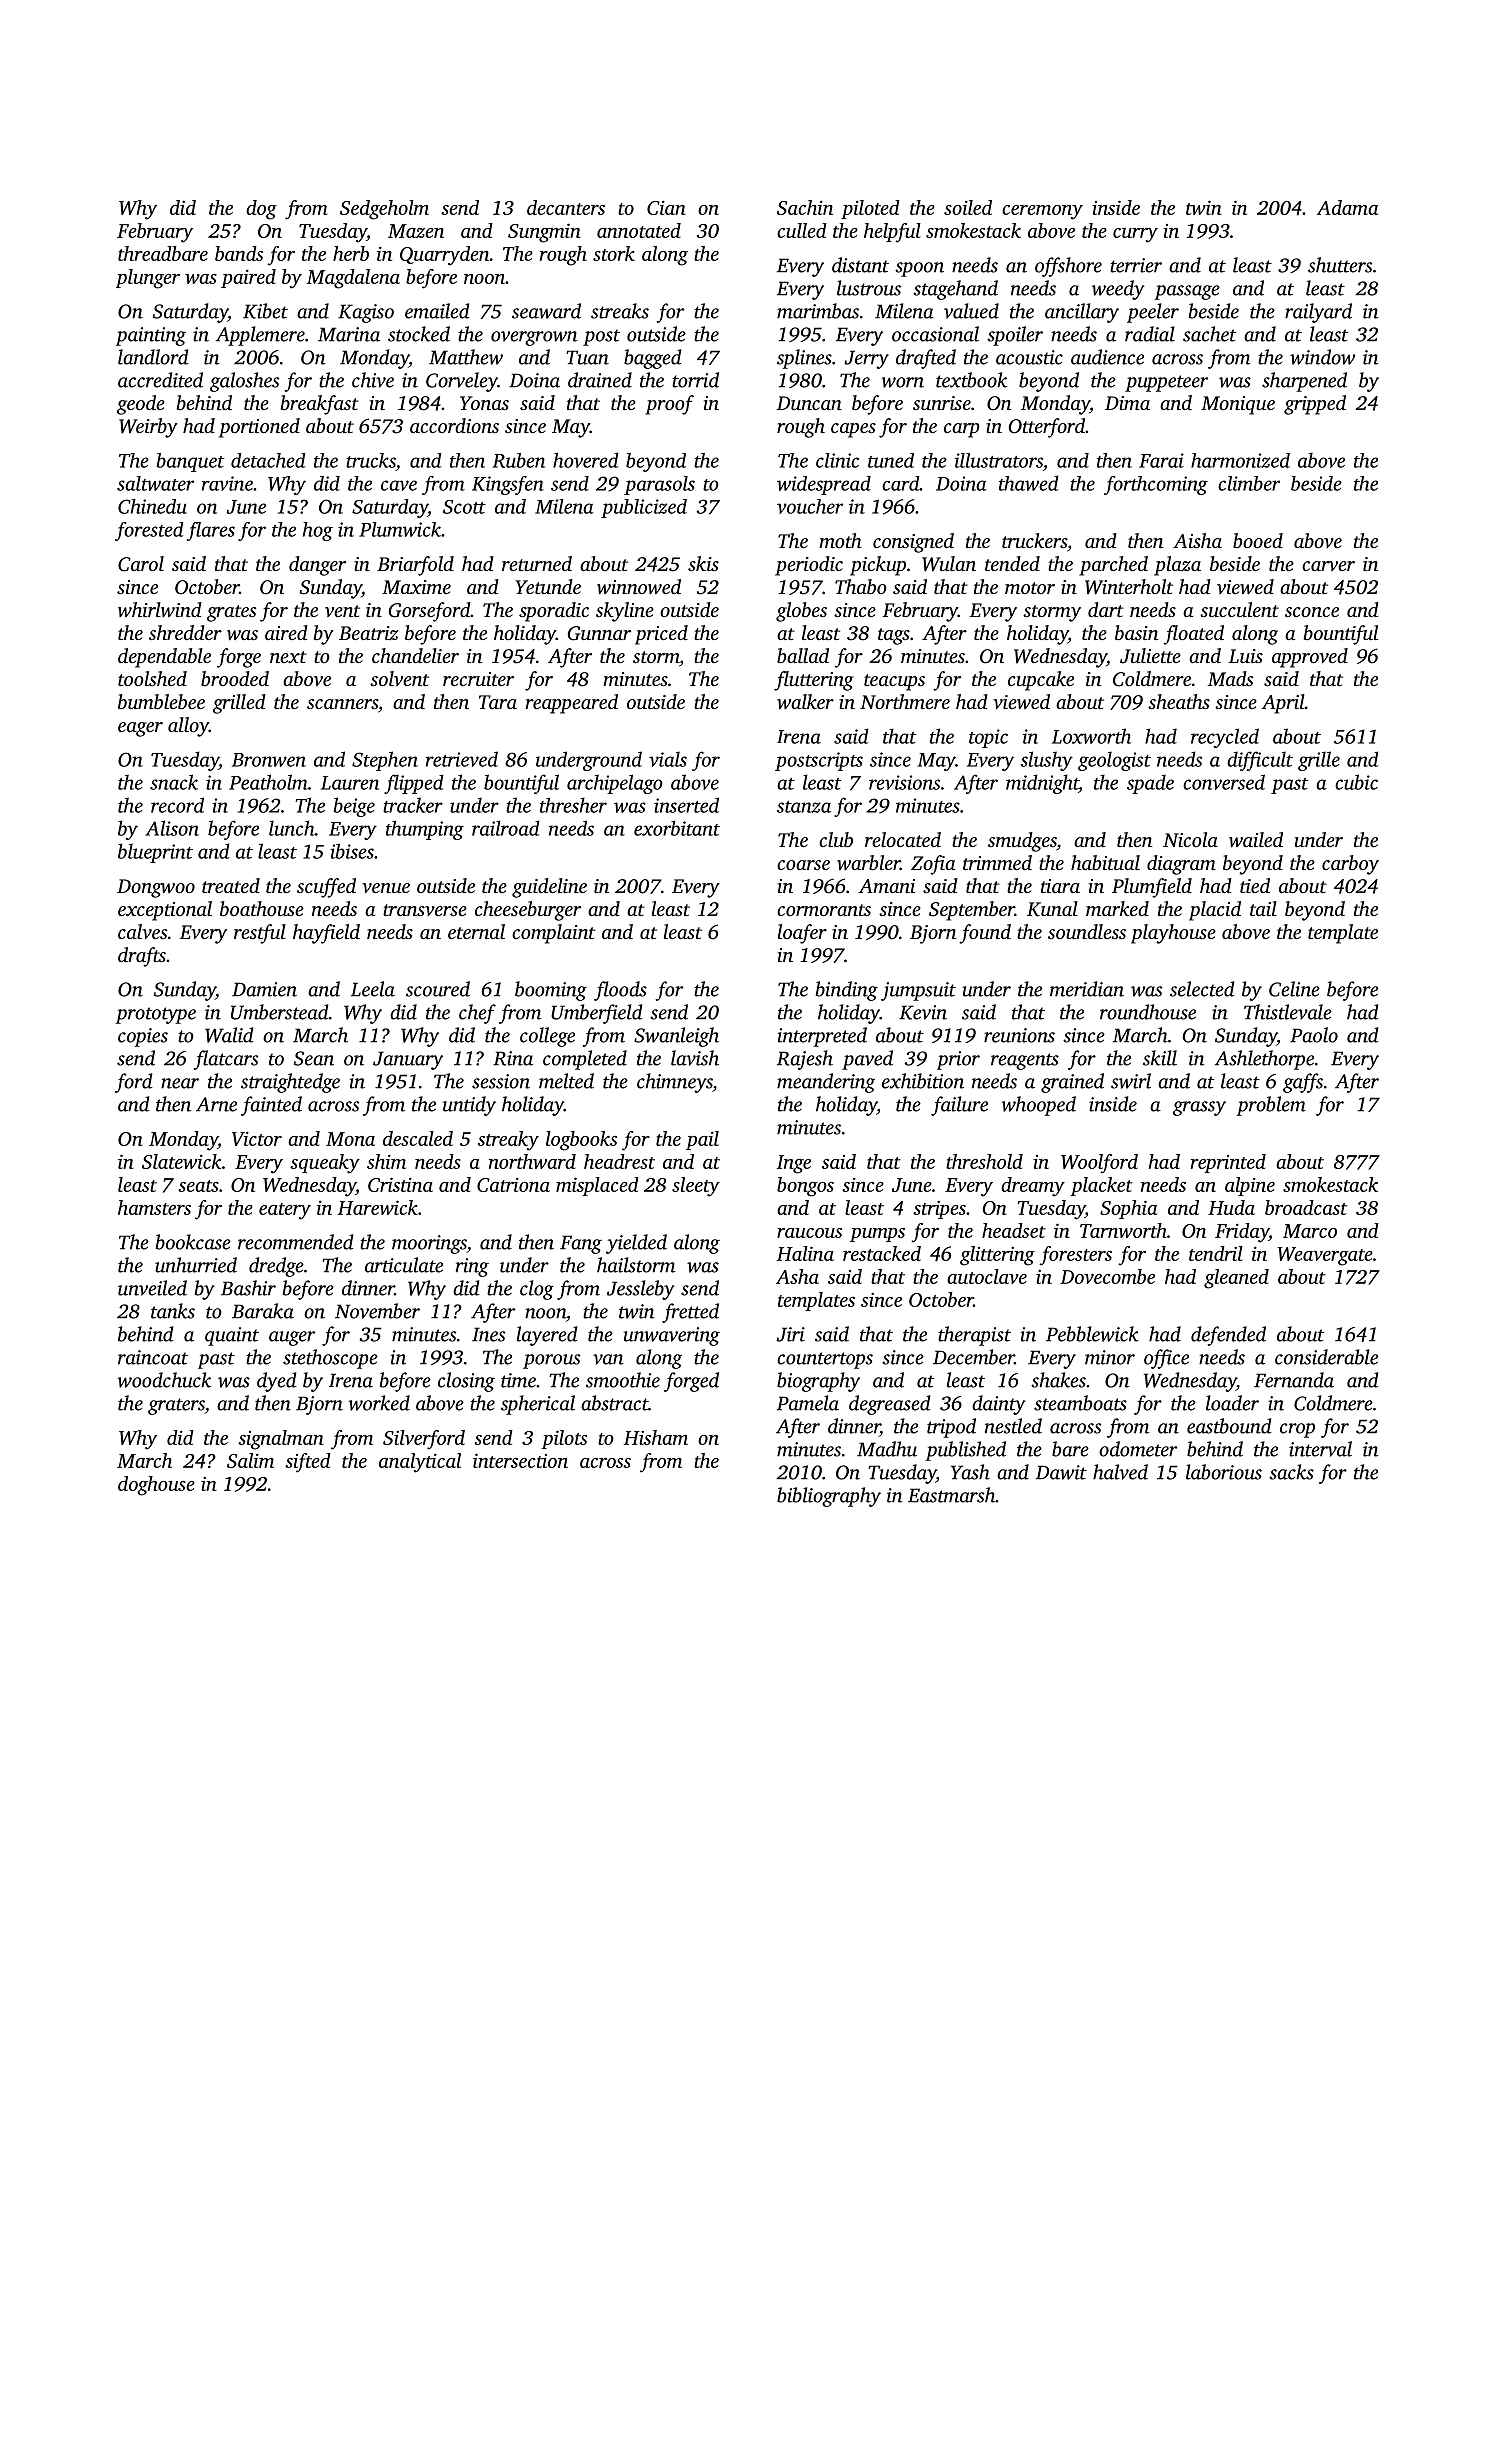  What do you see at coordinates (1347, 207) in the screenshot?
I see `Adama` at bounding box center [1347, 207].
